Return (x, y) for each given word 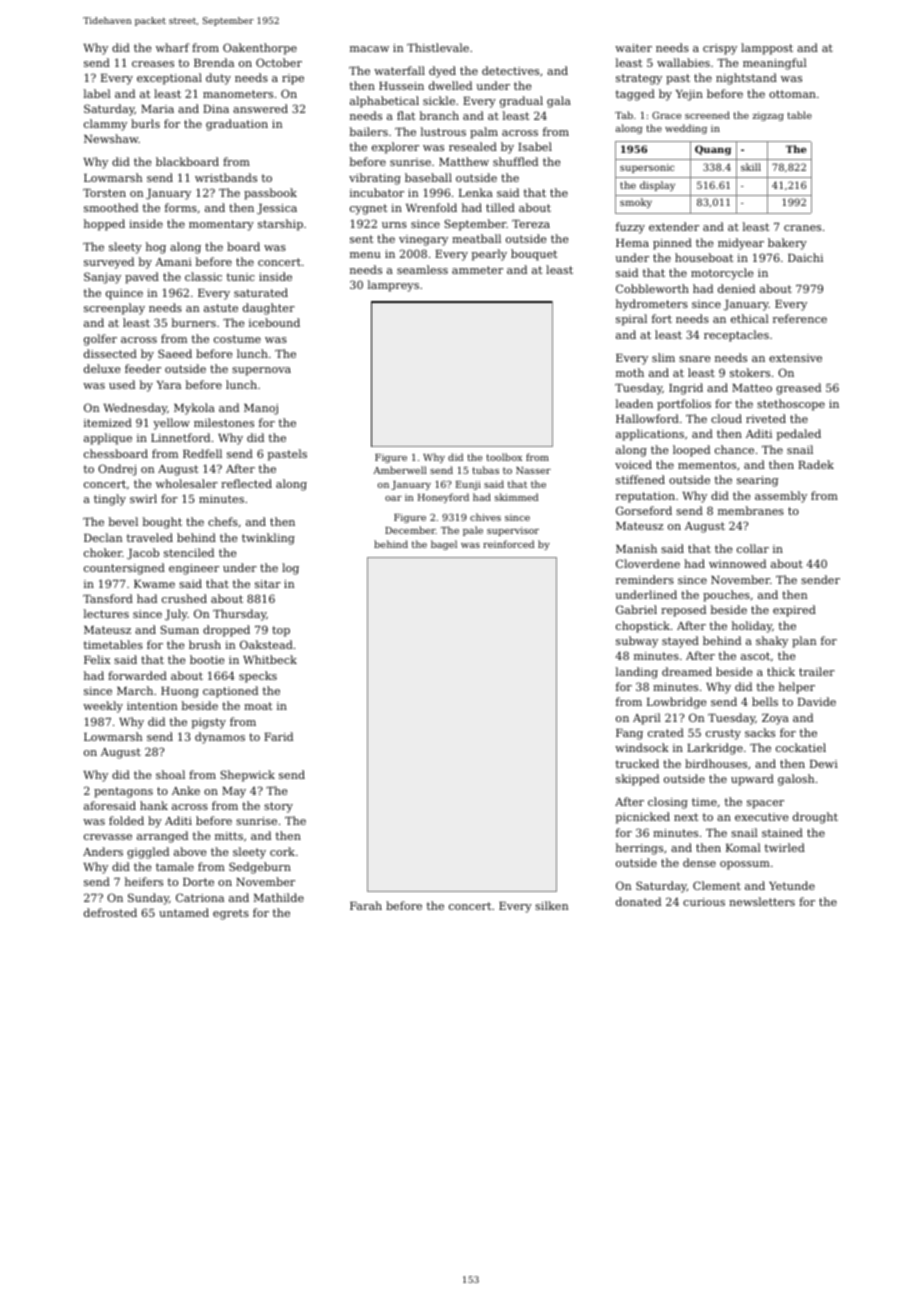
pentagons (123, 792)
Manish (636, 548)
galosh (796, 780)
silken (552, 905)
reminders (645, 579)
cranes (802, 228)
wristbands (226, 177)
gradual (521, 102)
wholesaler (187, 483)
